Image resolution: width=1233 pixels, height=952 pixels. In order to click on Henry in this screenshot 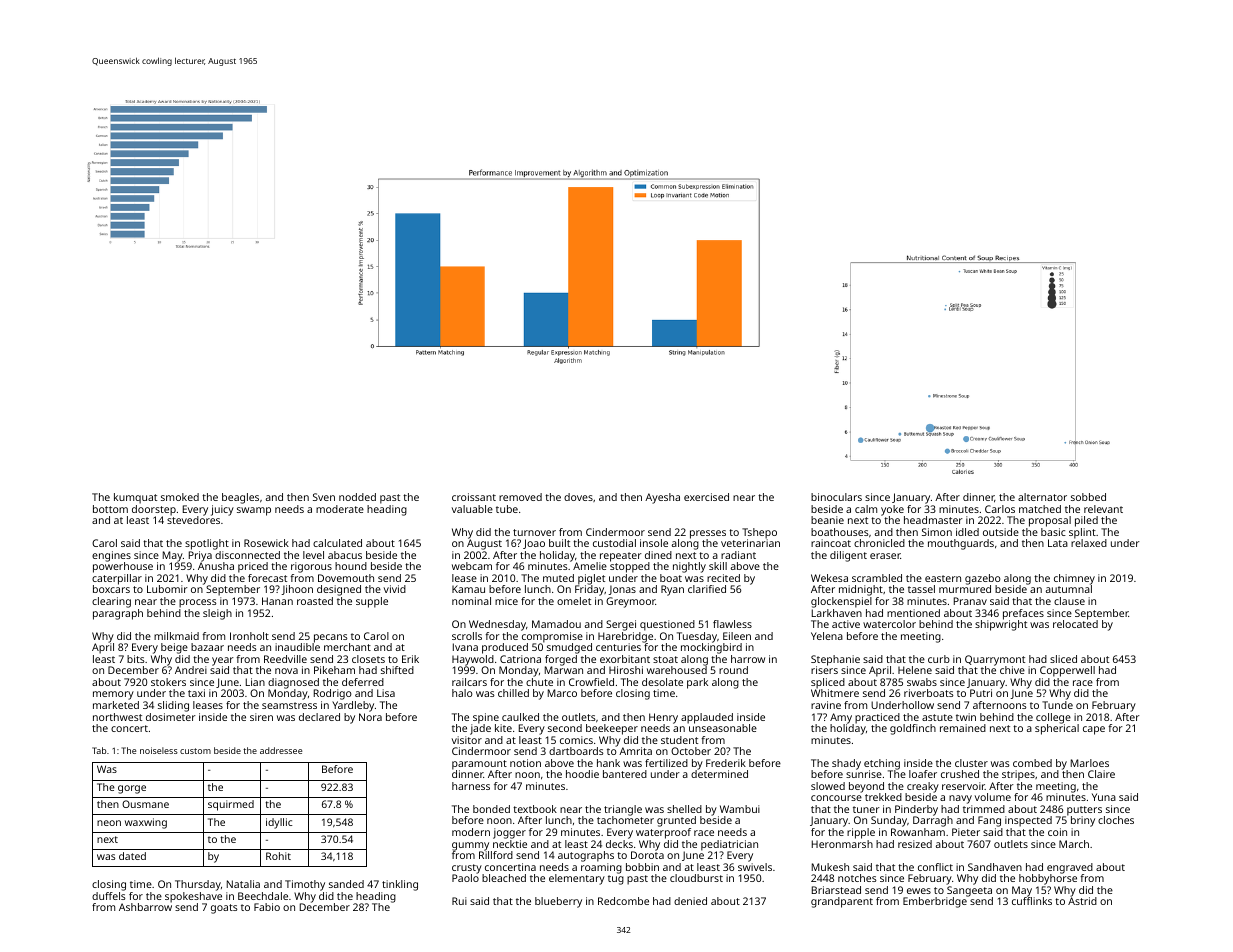, I will do `click(663, 718)`.
